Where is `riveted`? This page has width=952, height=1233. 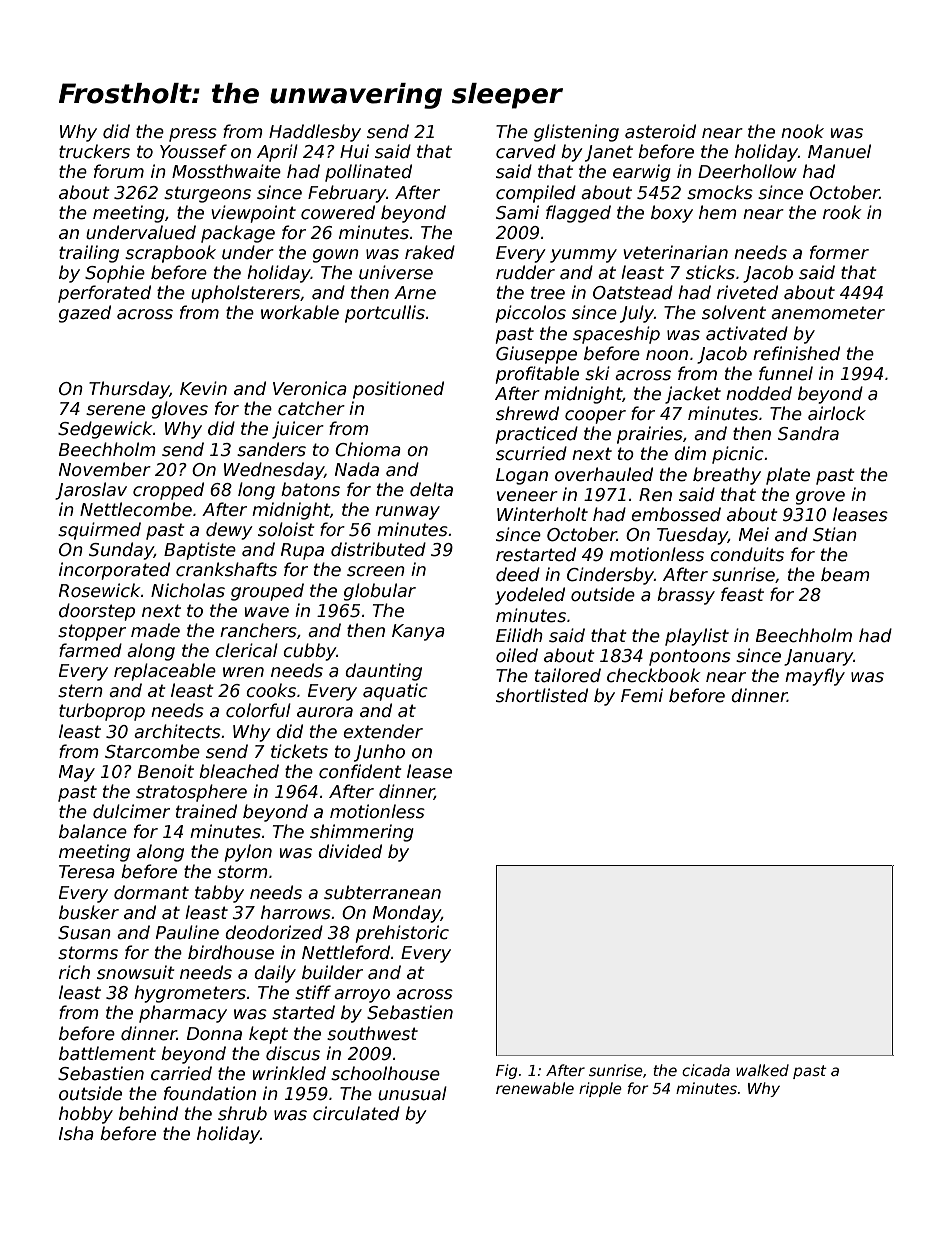
riveted is located at coordinates (747, 292).
